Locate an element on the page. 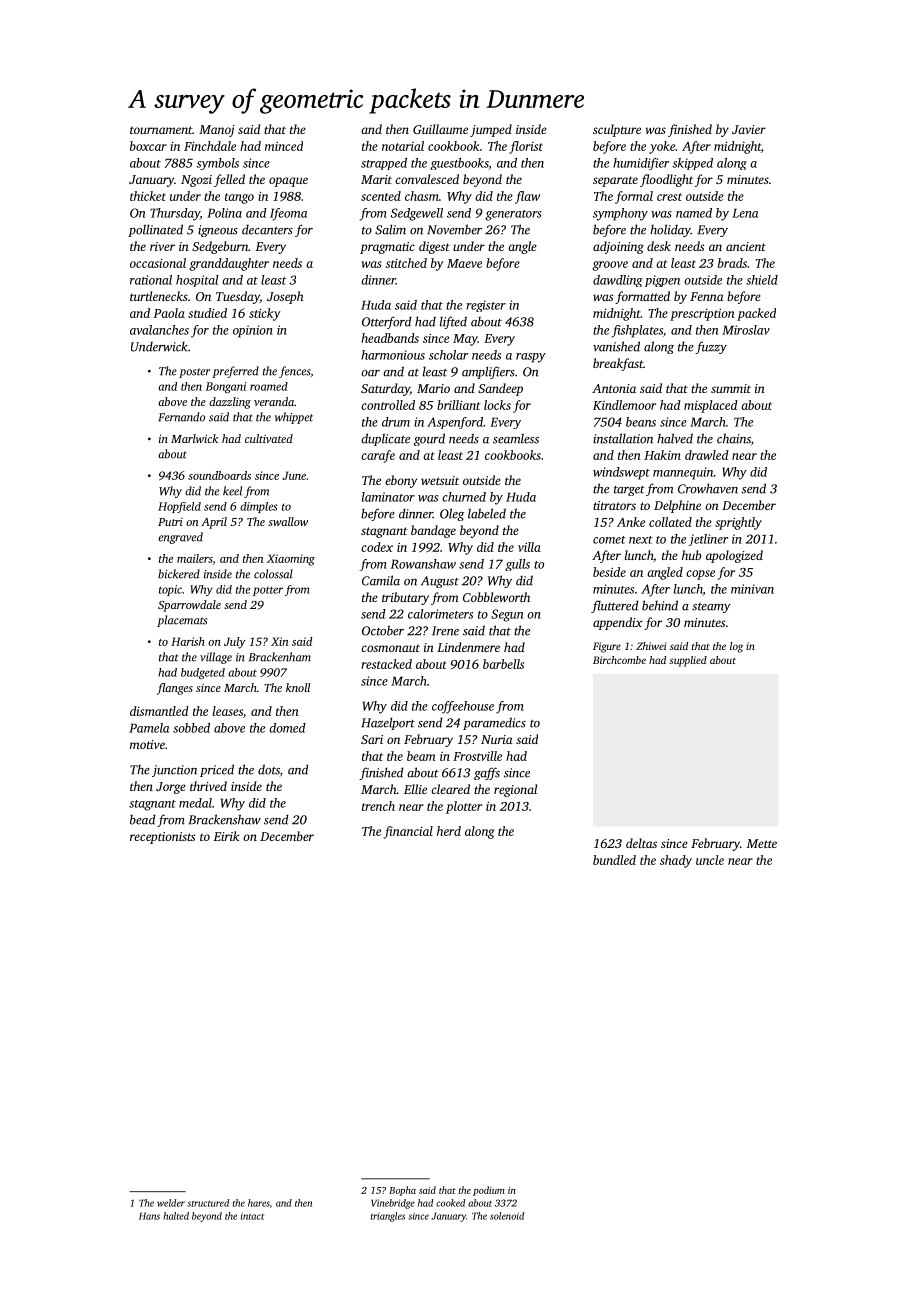  register is located at coordinates (486, 306).
